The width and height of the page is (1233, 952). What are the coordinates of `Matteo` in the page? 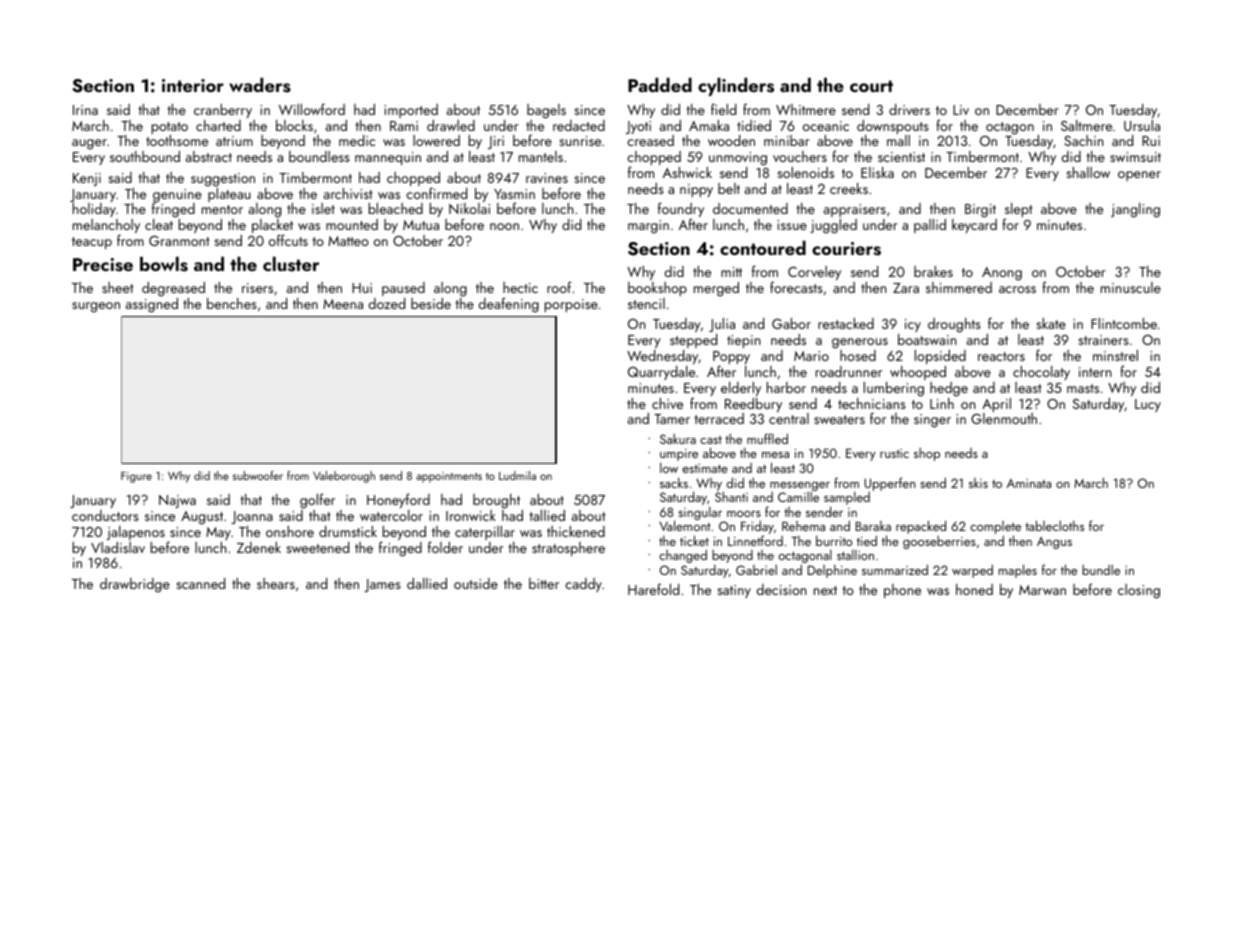 It's located at (348, 241).
